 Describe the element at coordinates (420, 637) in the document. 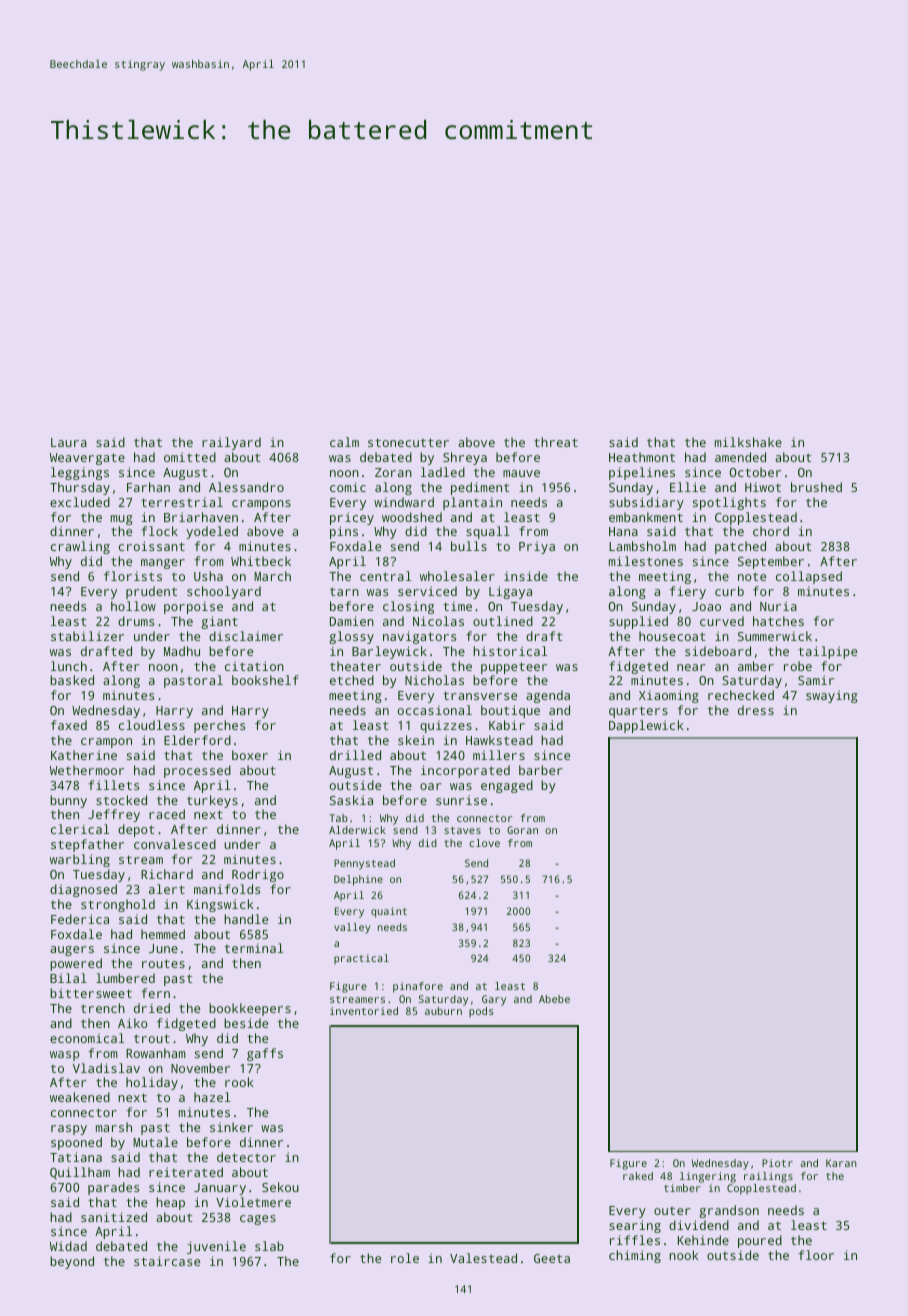

I see `navigators` at that location.
